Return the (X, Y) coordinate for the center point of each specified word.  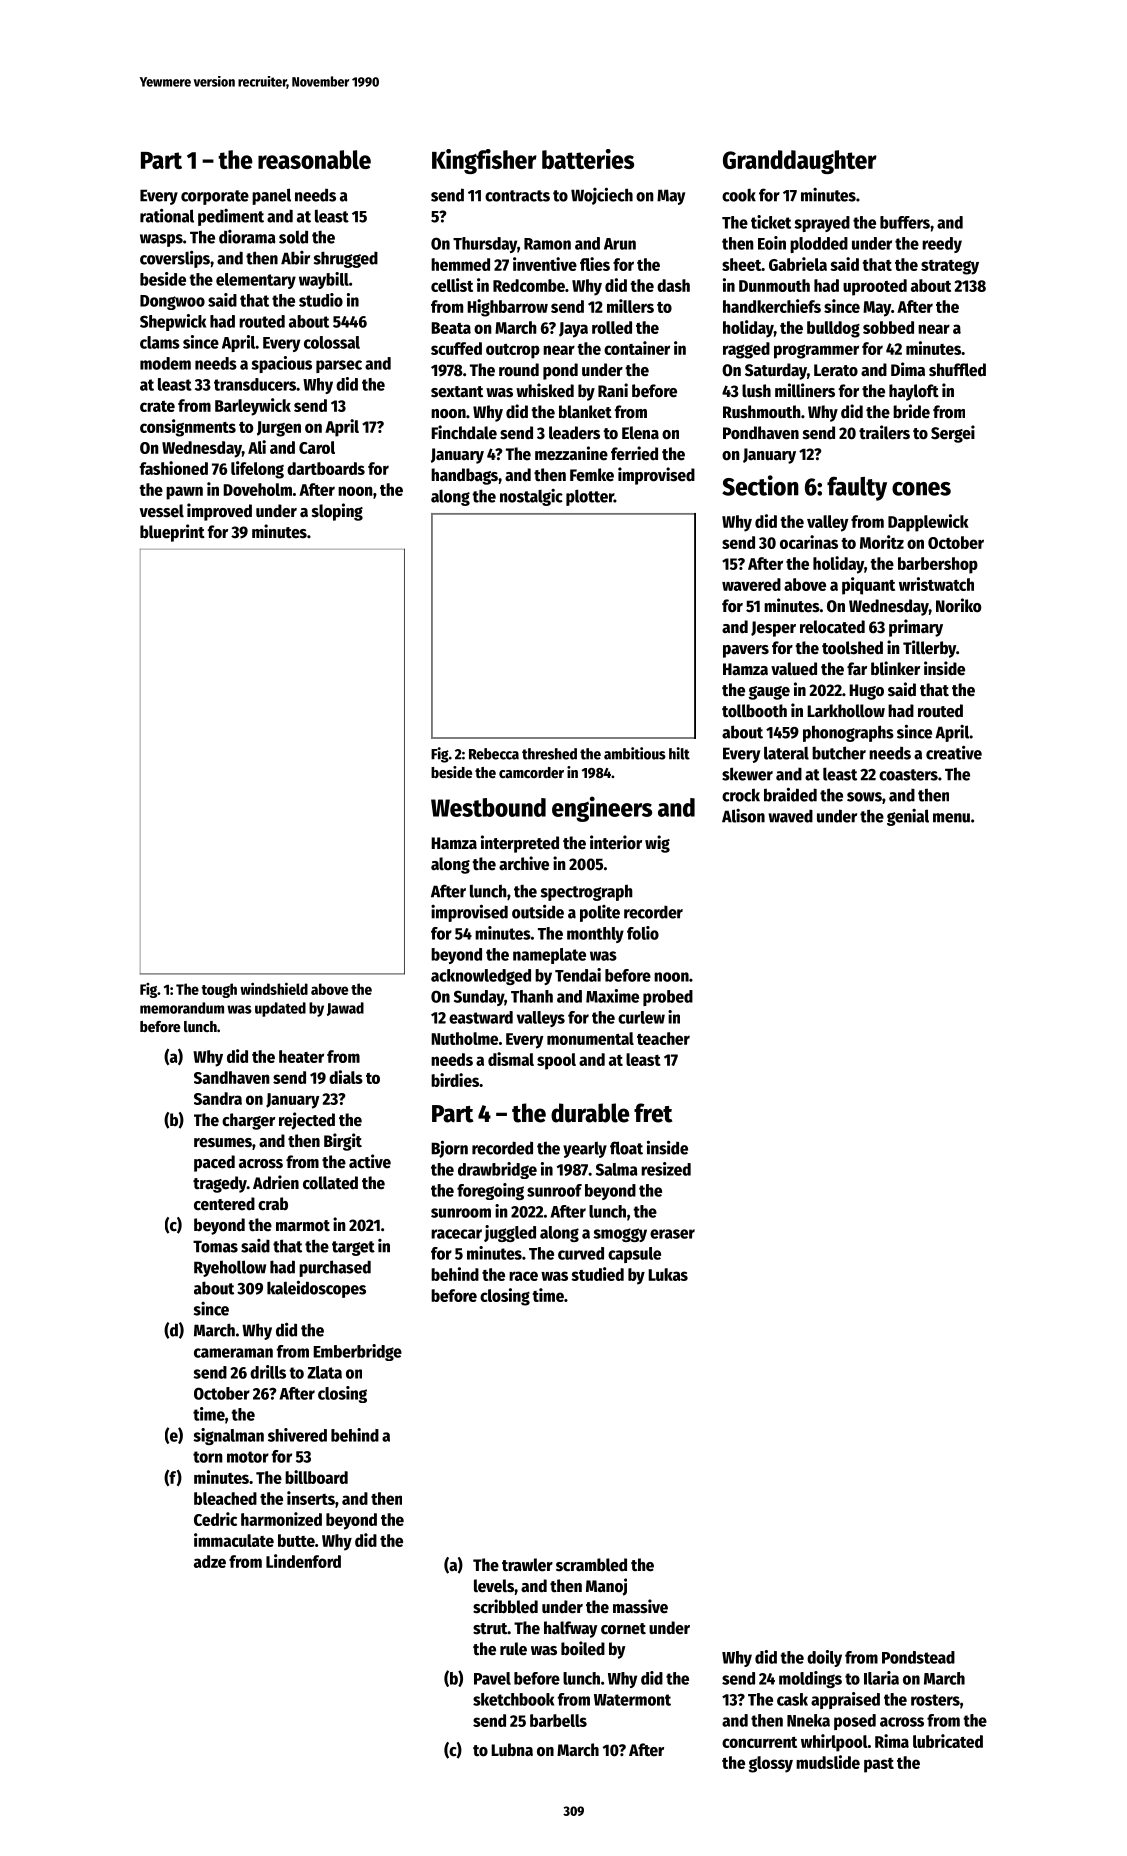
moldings (810, 1679)
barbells (558, 1720)
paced (214, 1163)
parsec (339, 366)
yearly (585, 1150)
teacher (663, 1038)
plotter (590, 497)
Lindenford (303, 1561)
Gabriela (798, 264)
